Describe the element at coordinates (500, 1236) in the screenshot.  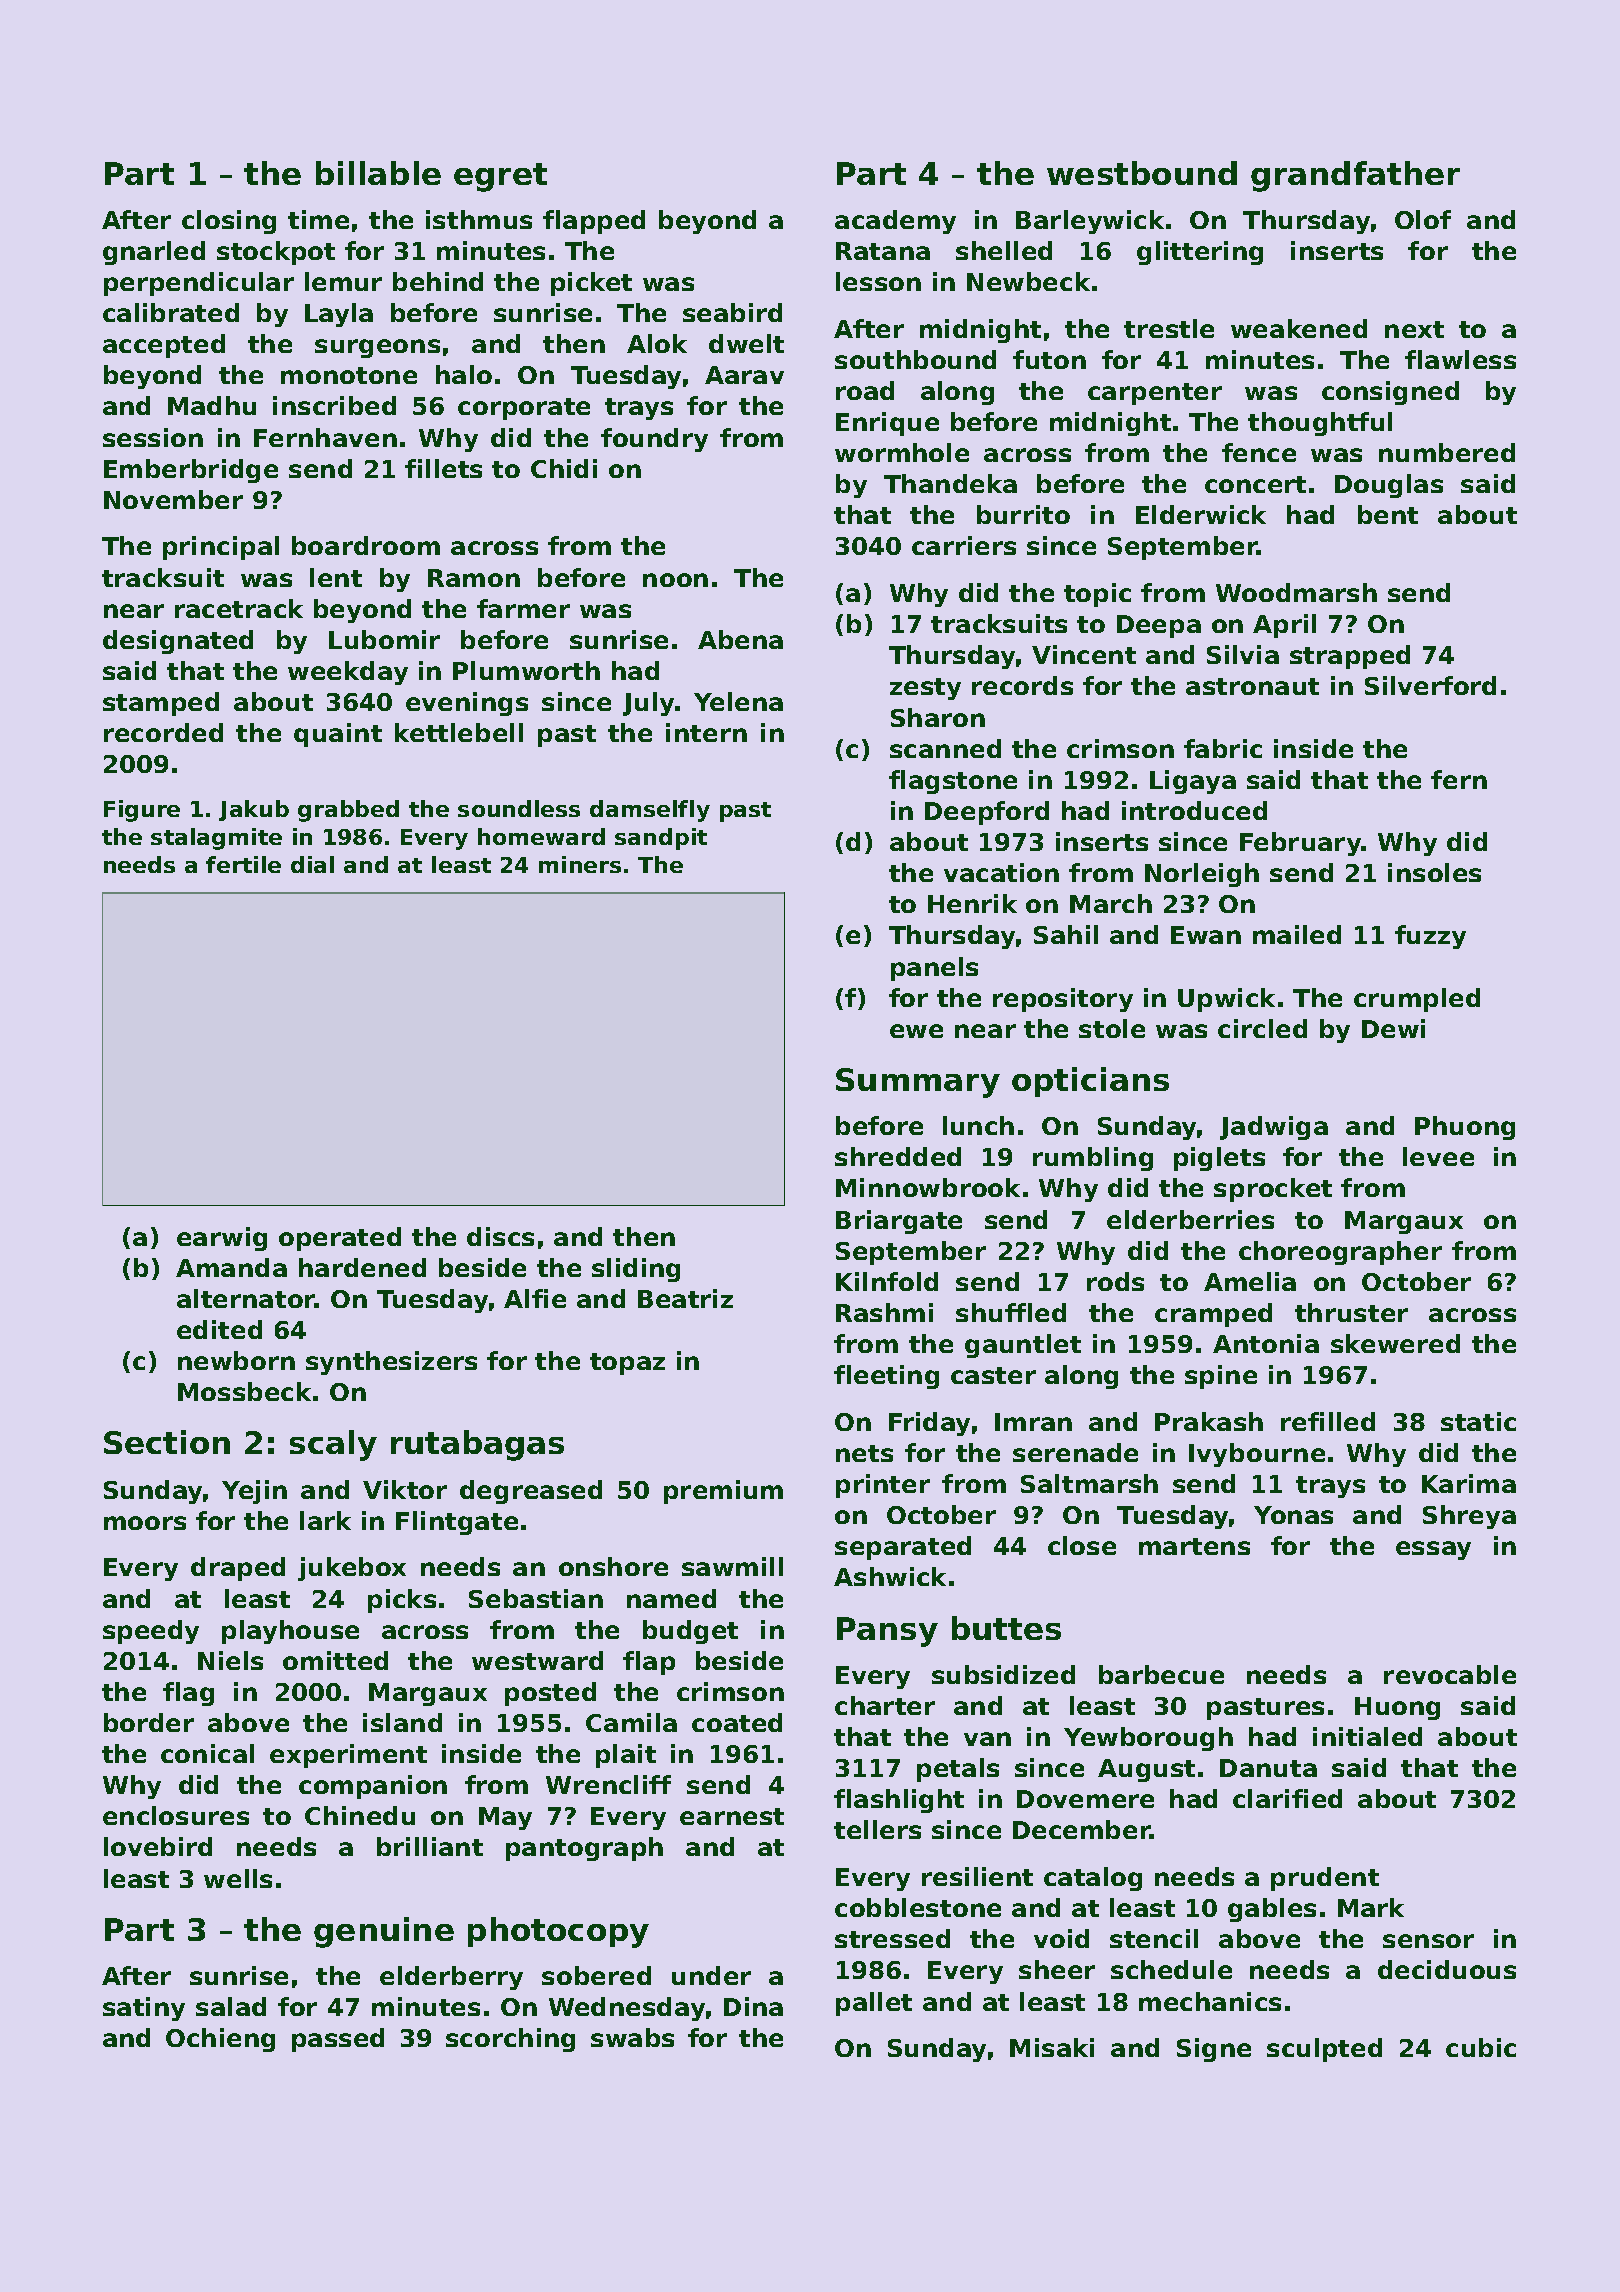
I see `discs` at that location.
